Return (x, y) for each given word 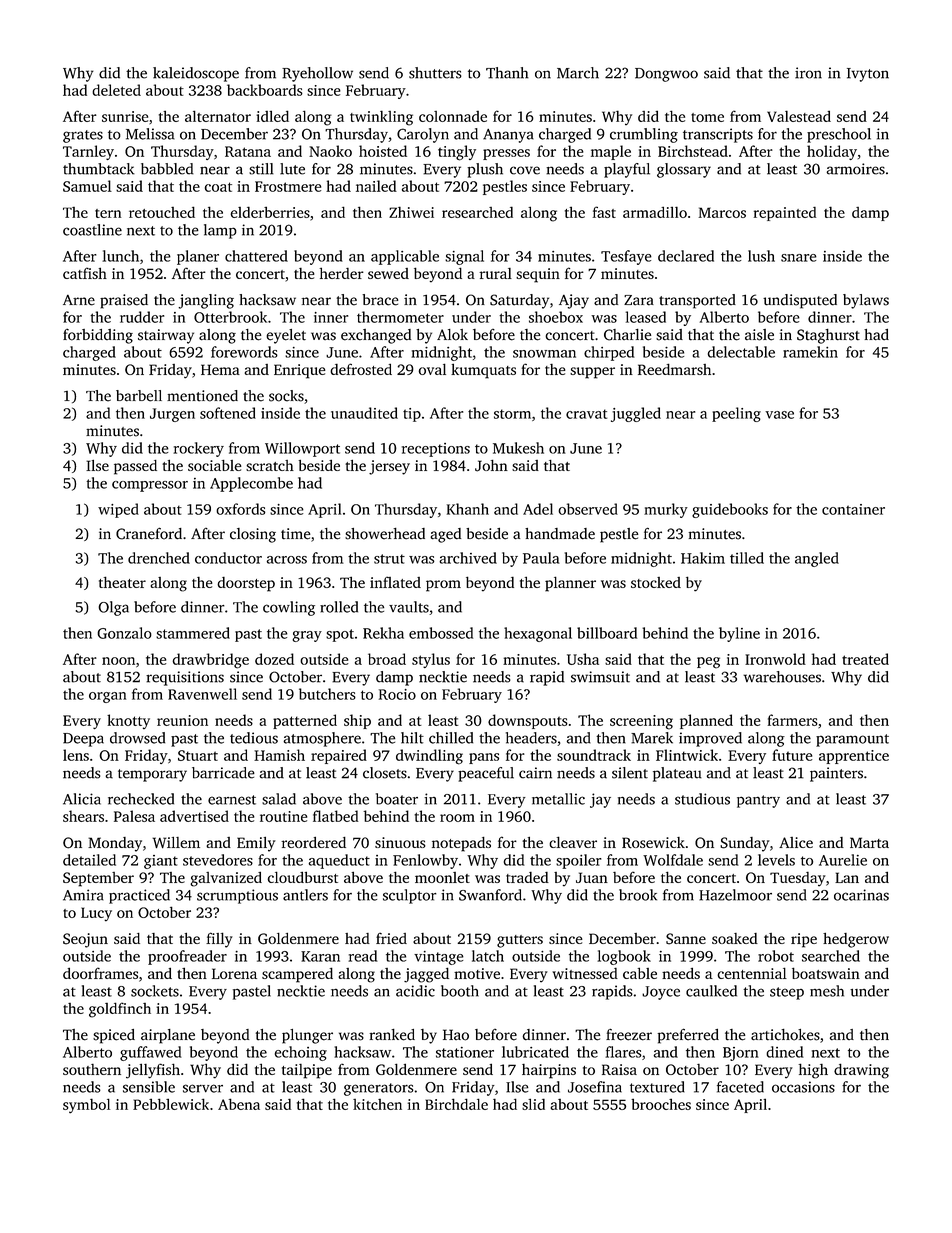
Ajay (574, 301)
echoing (301, 1053)
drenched (159, 558)
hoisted (383, 151)
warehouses (782, 677)
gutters (520, 941)
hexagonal (538, 634)
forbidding (98, 336)
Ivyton (868, 75)
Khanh (468, 509)
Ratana (248, 151)
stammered (193, 633)
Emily (256, 844)
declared (686, 256)
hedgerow (856, 940)
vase (779, 415)
